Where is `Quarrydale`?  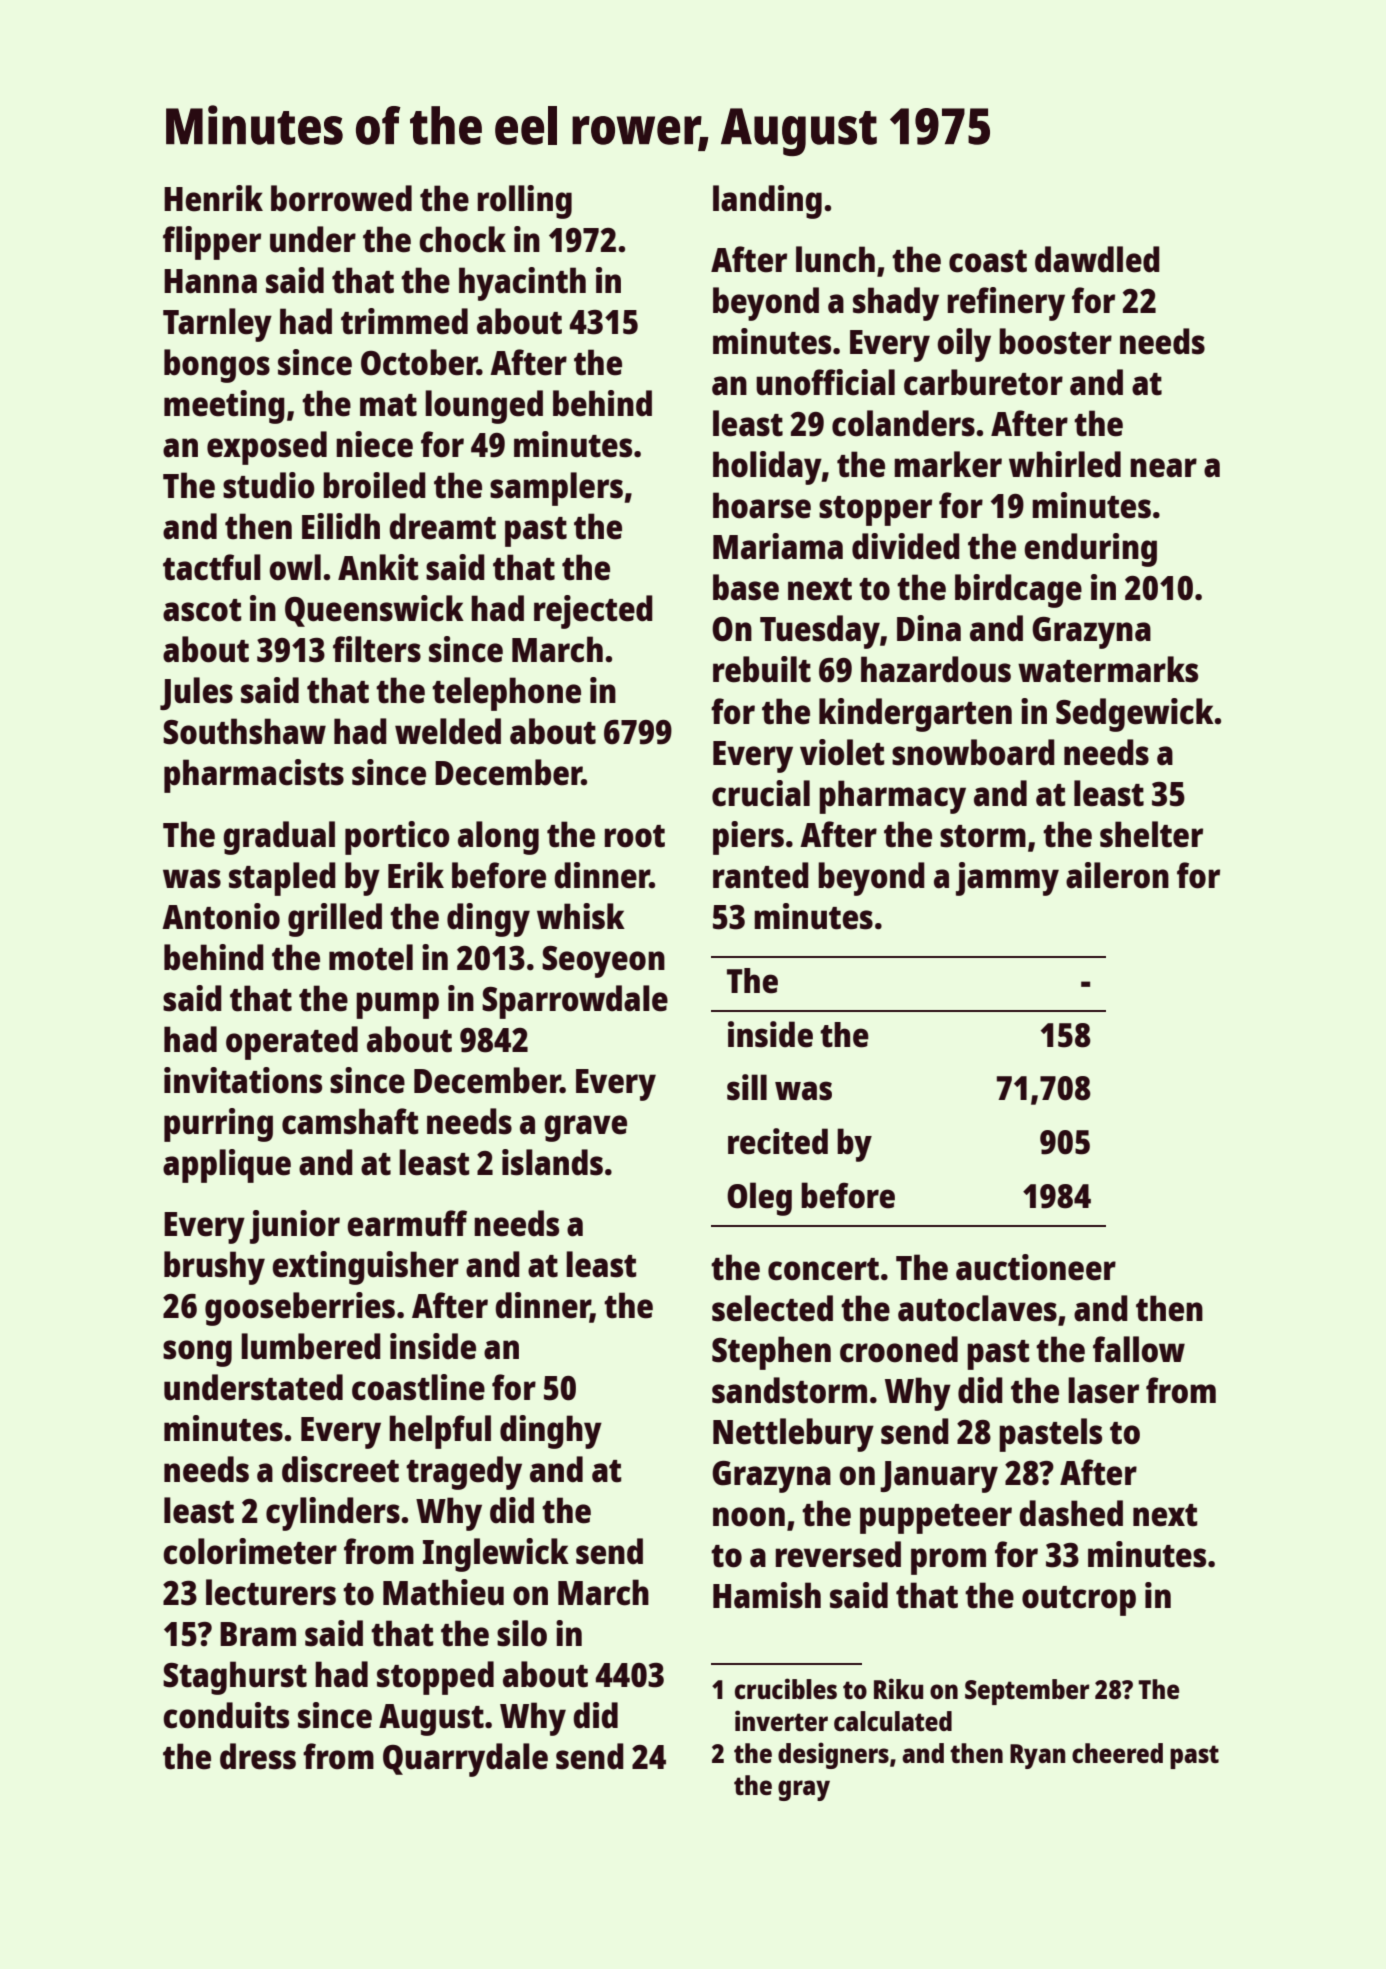 Quarrydale is located at coordinates (465, 1760).
